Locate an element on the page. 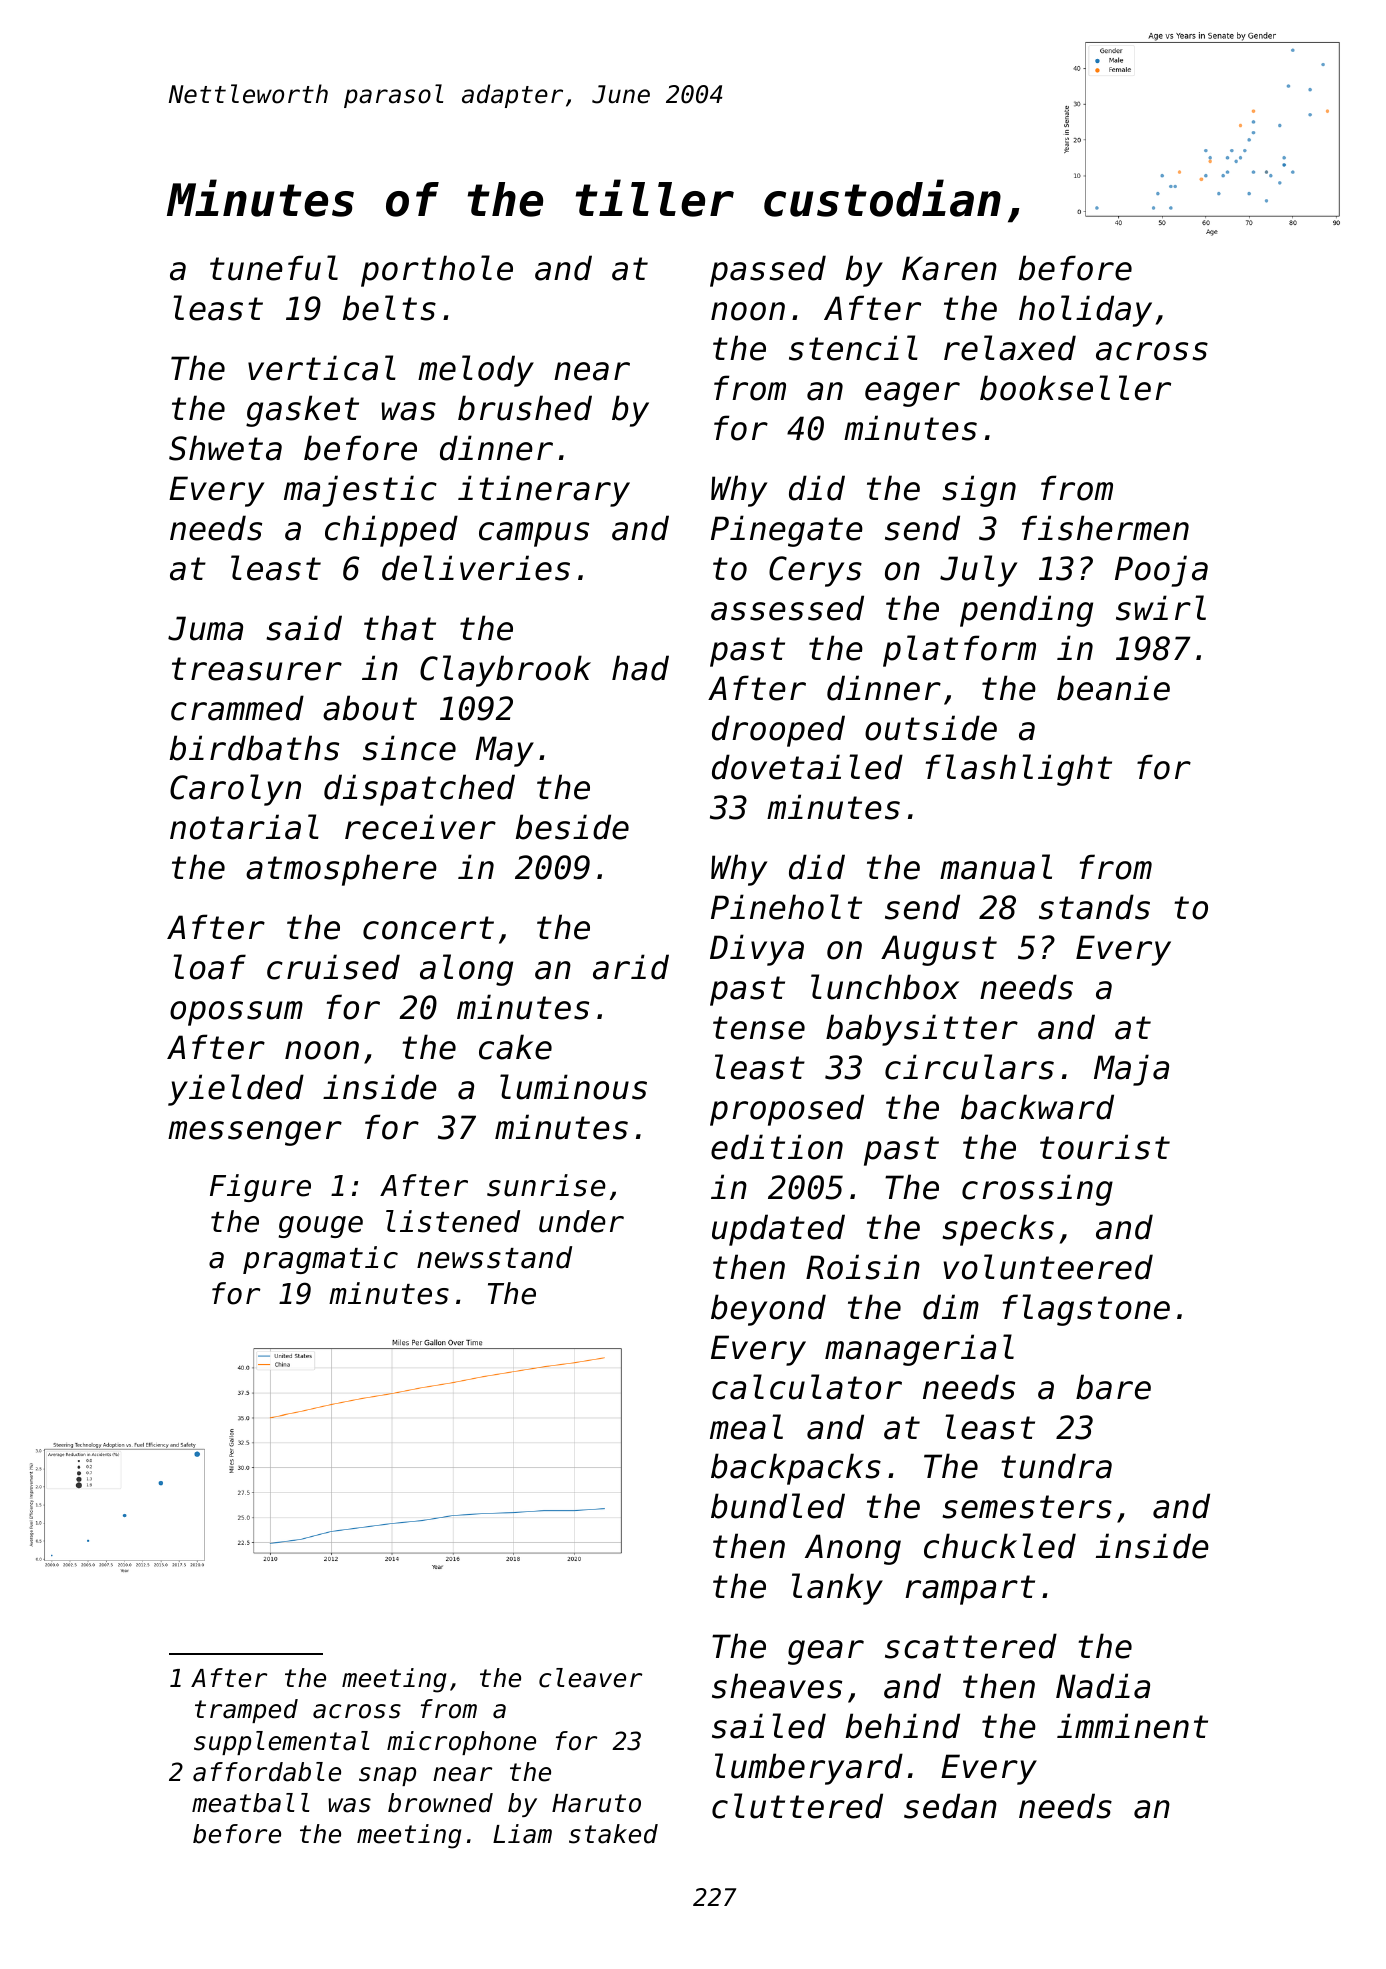 The height and width of the image is (1969, 1386). newsstand is located at coordinates (494, 1257).
